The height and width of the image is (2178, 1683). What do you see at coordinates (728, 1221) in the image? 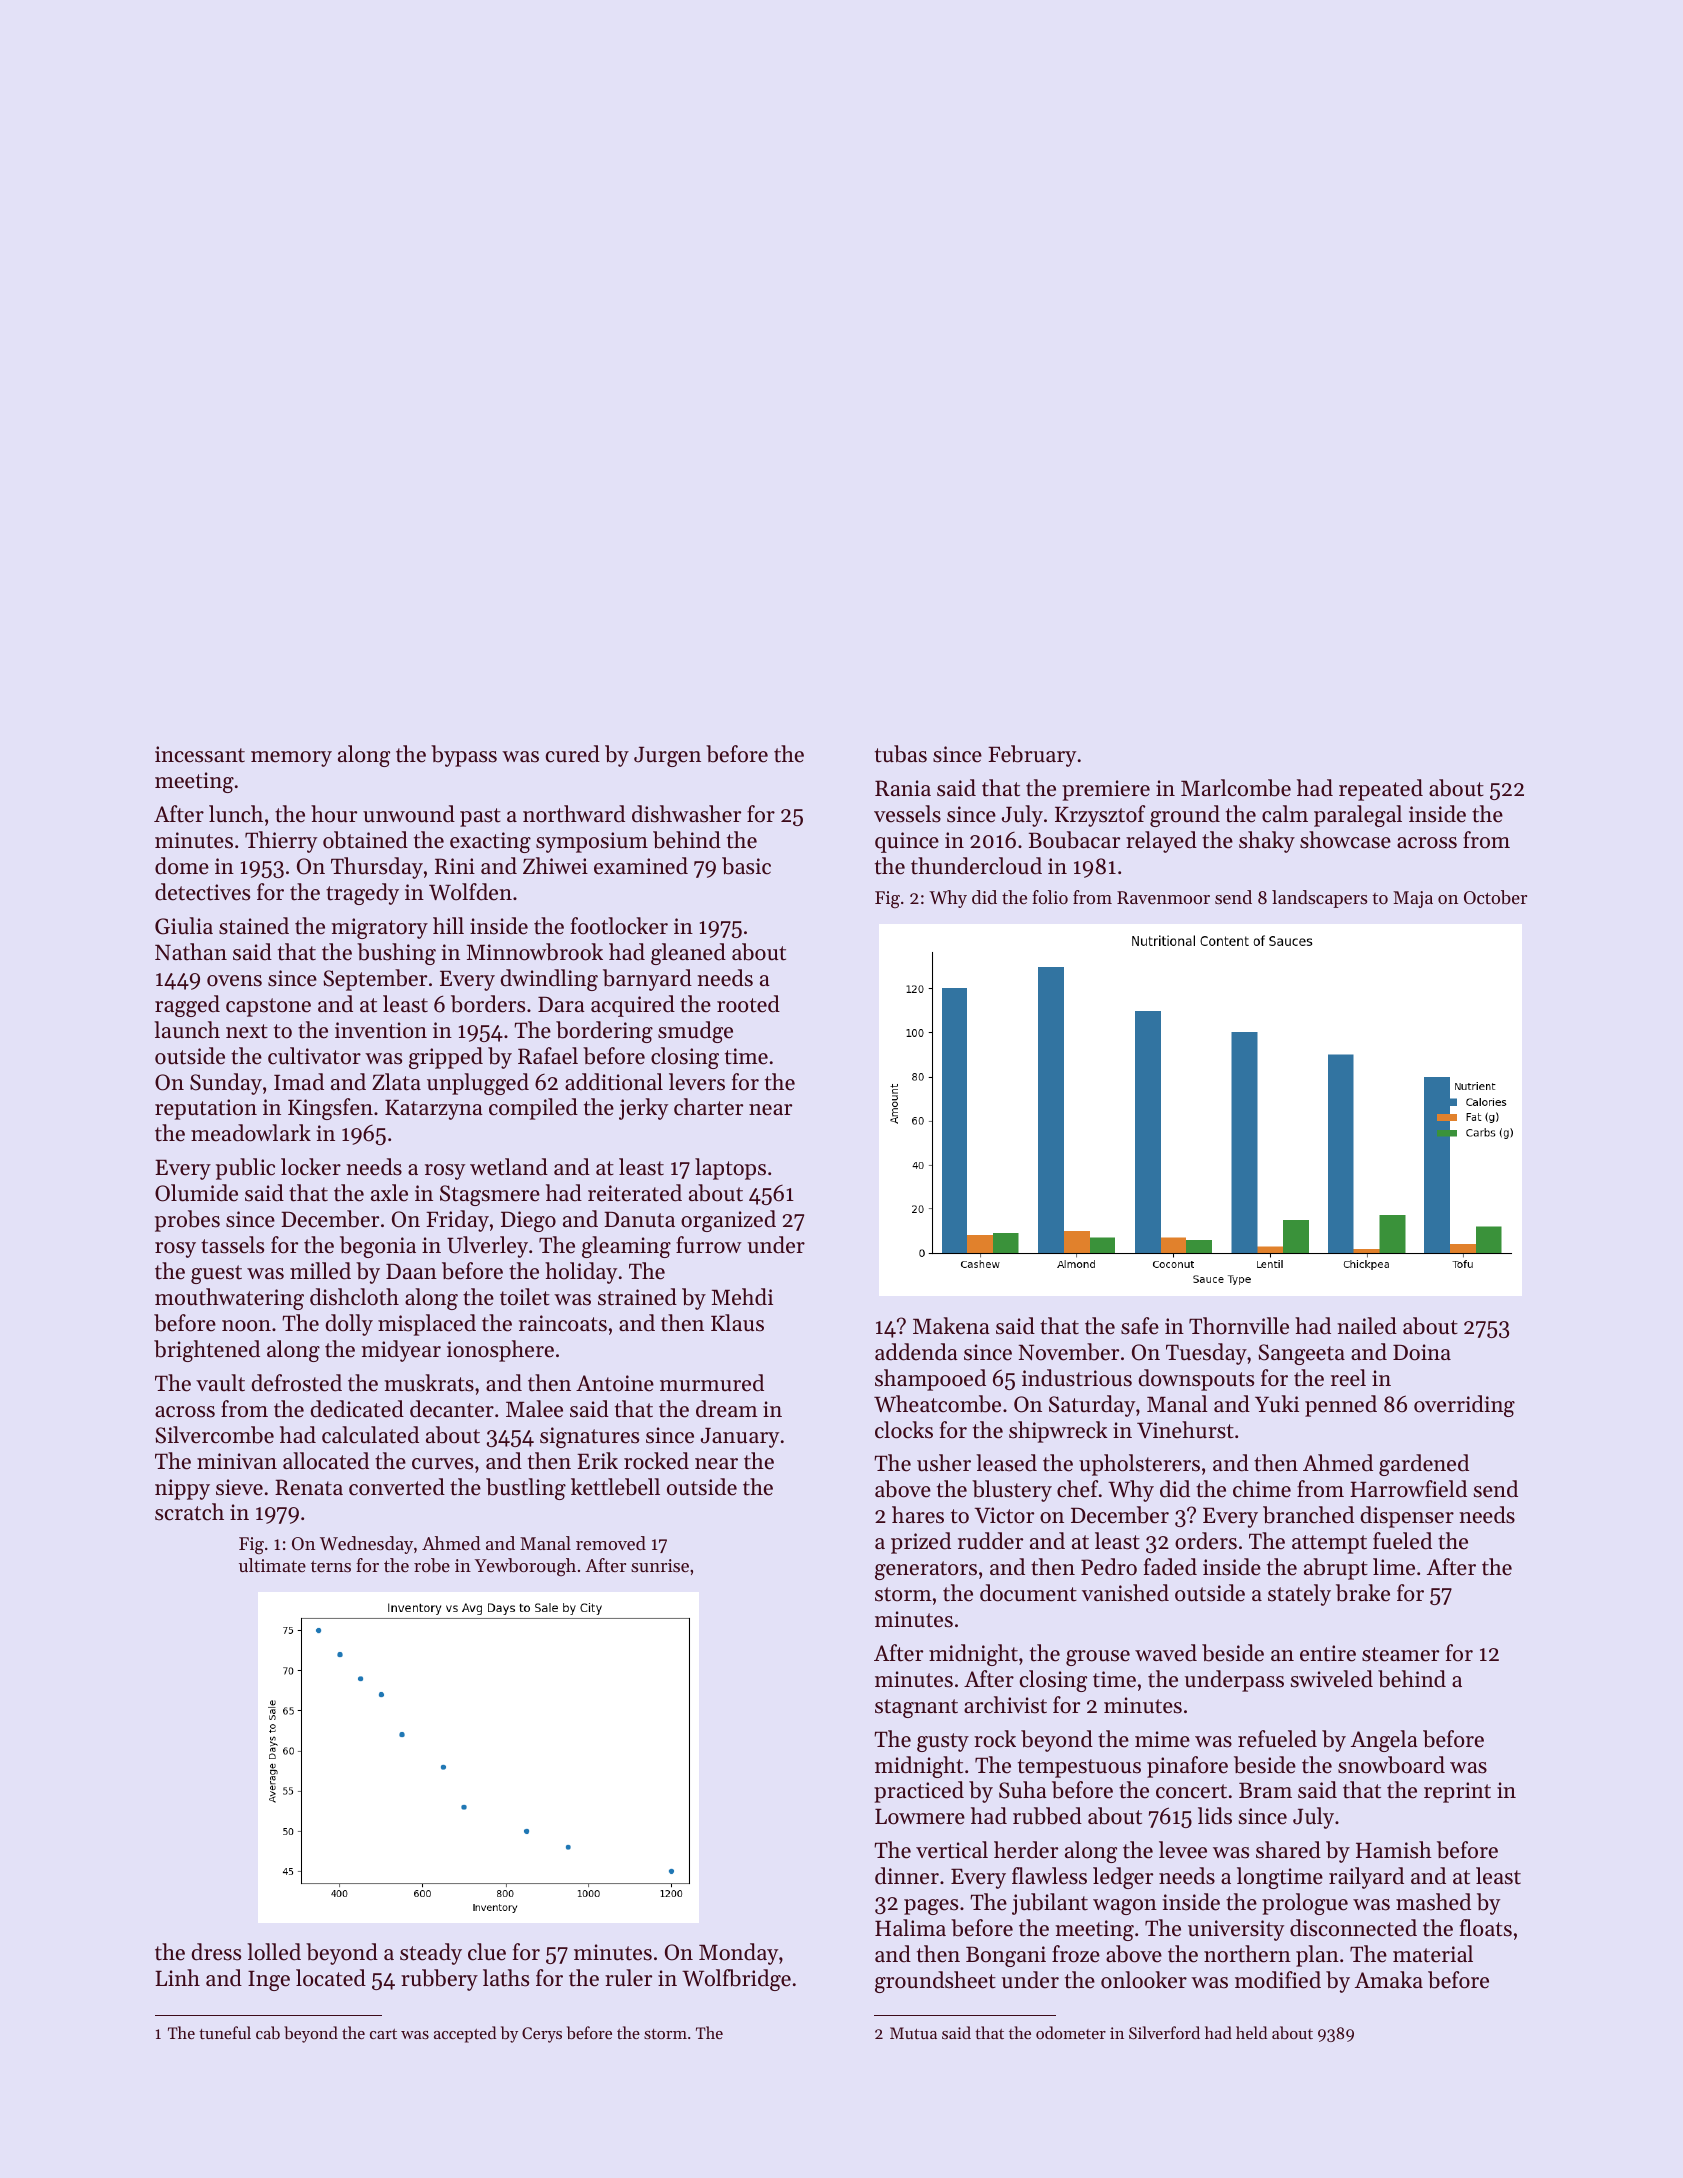
I see `organized` at bounding box center [728, 1221].
